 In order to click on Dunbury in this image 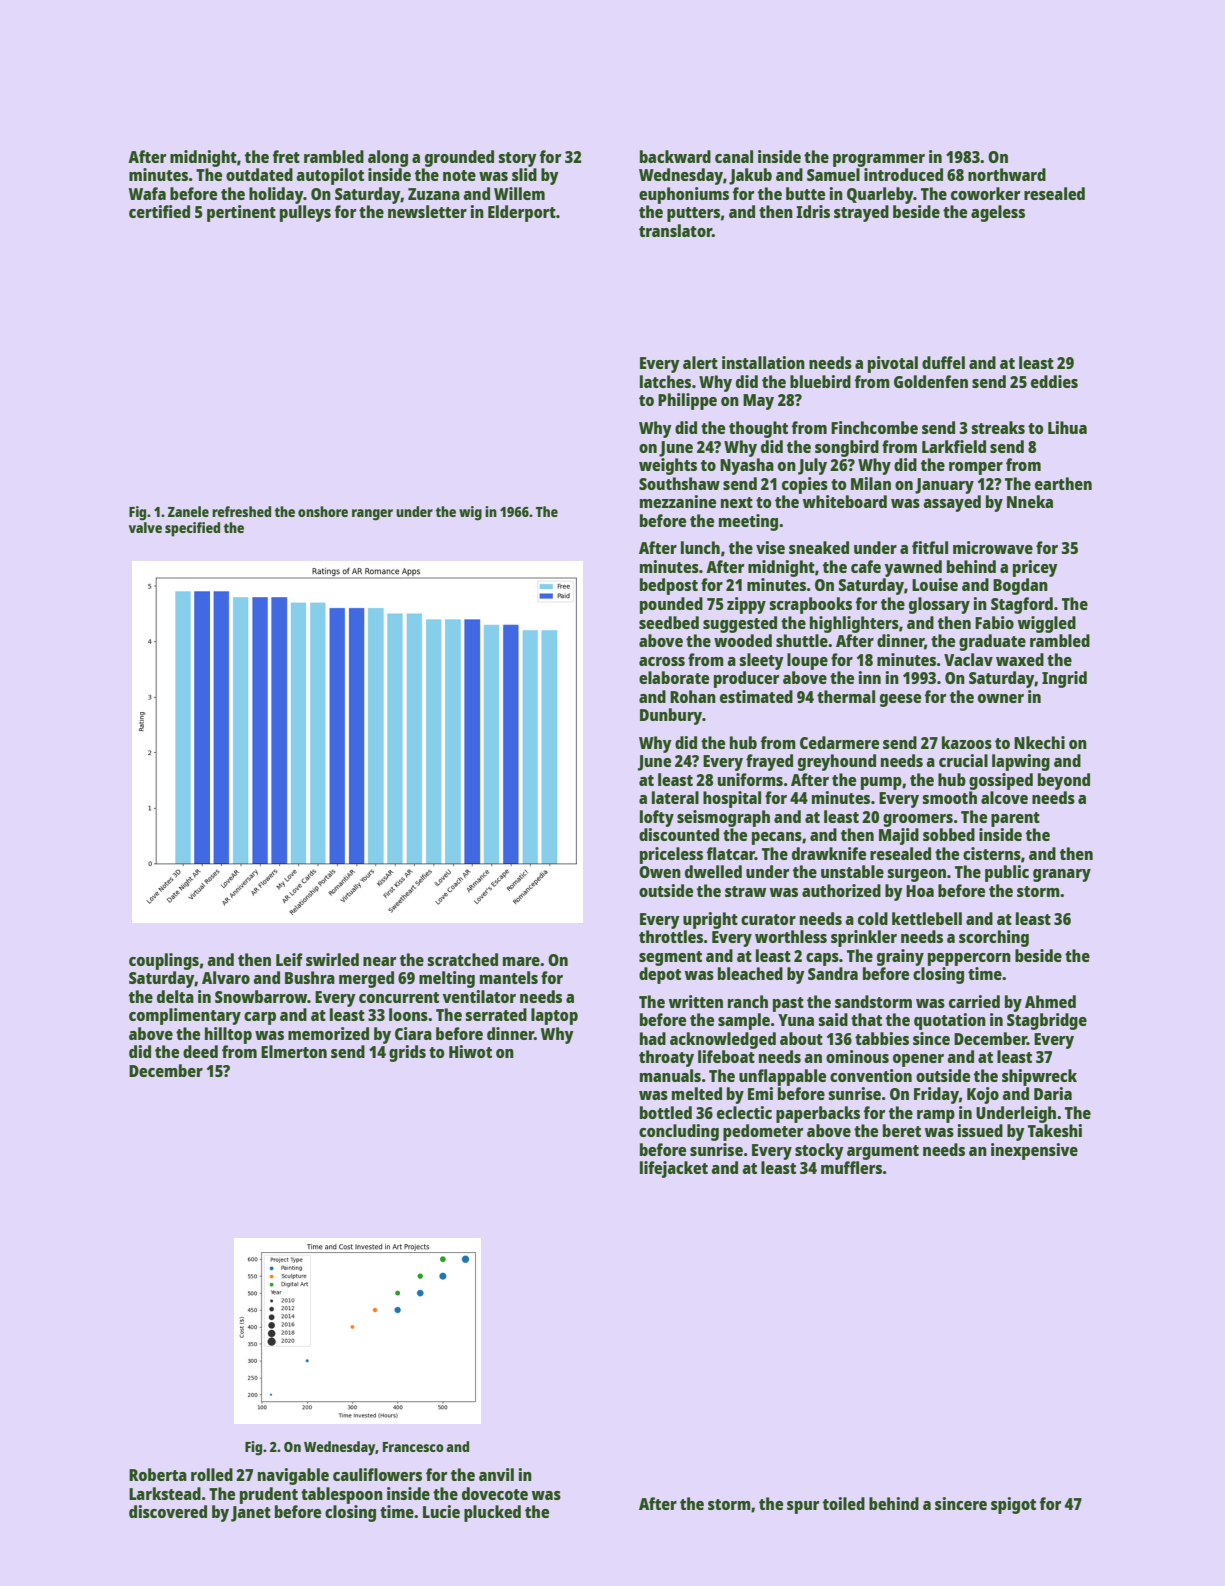, I will do `click(671, 716)`.
